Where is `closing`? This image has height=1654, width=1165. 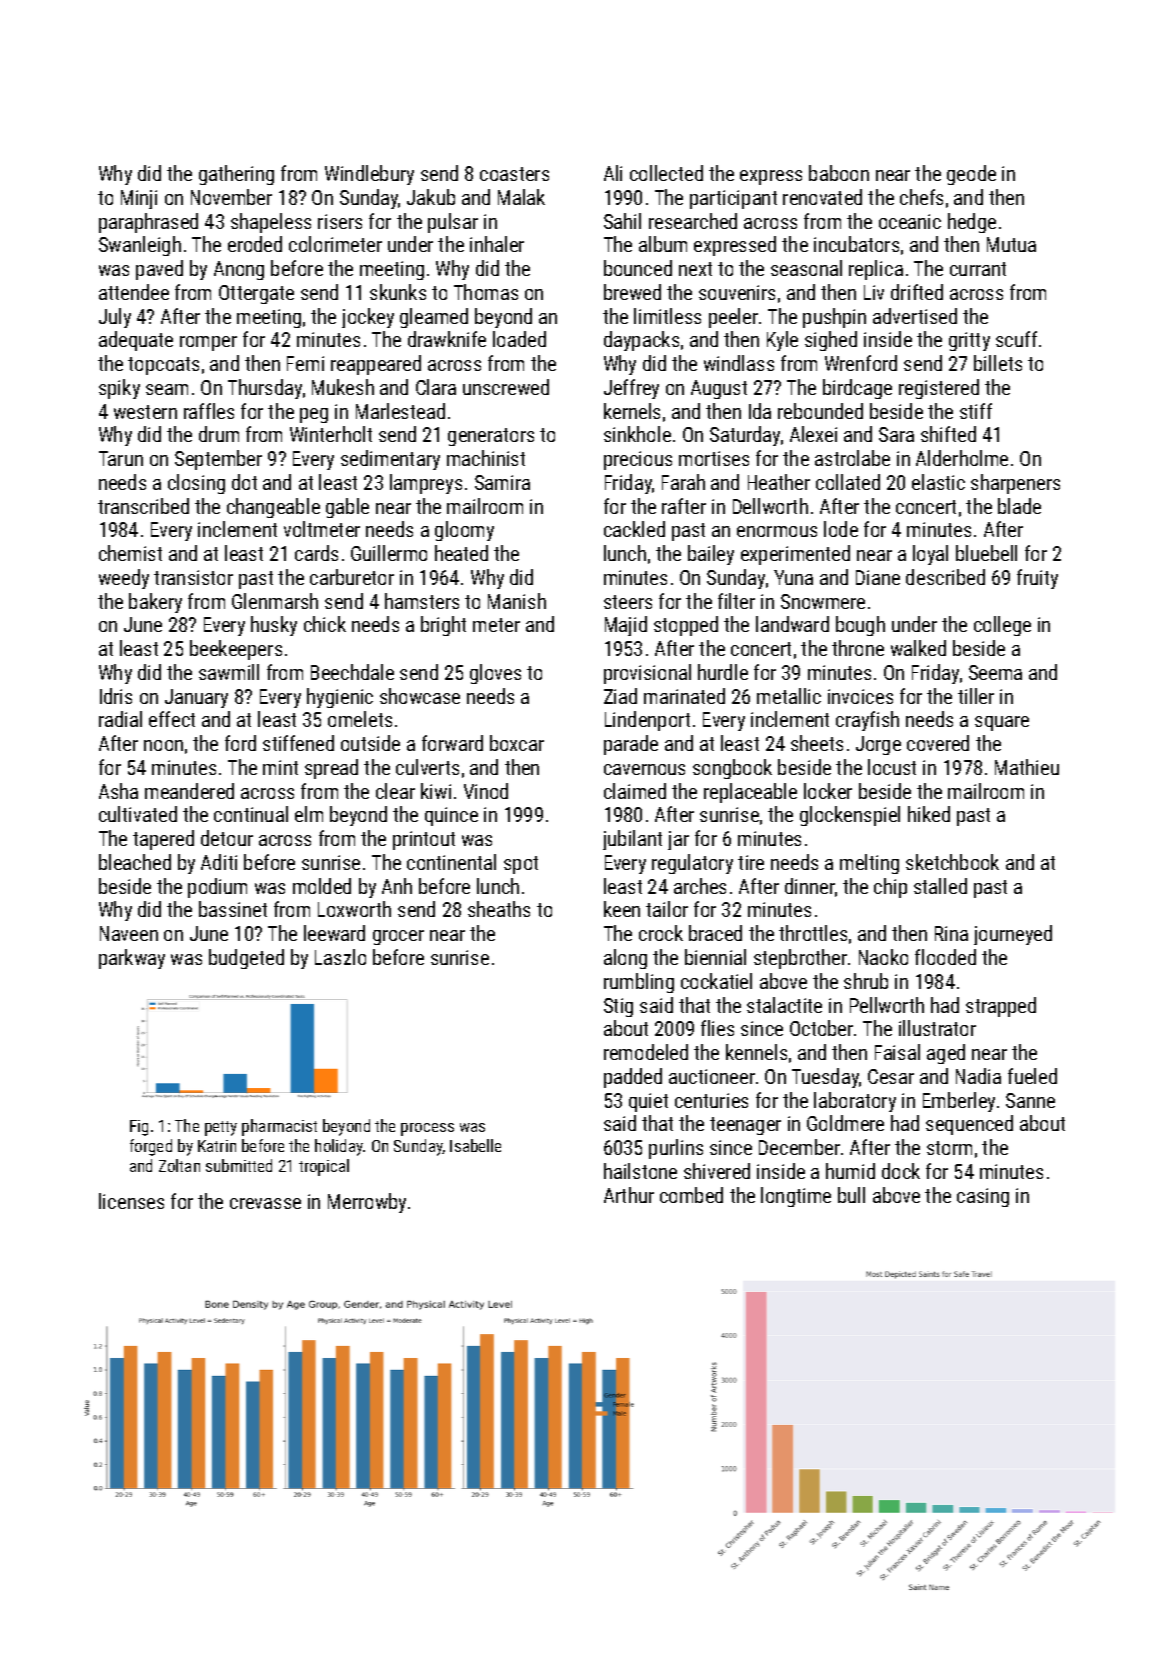
closing is located at coordinates (196, 484).
